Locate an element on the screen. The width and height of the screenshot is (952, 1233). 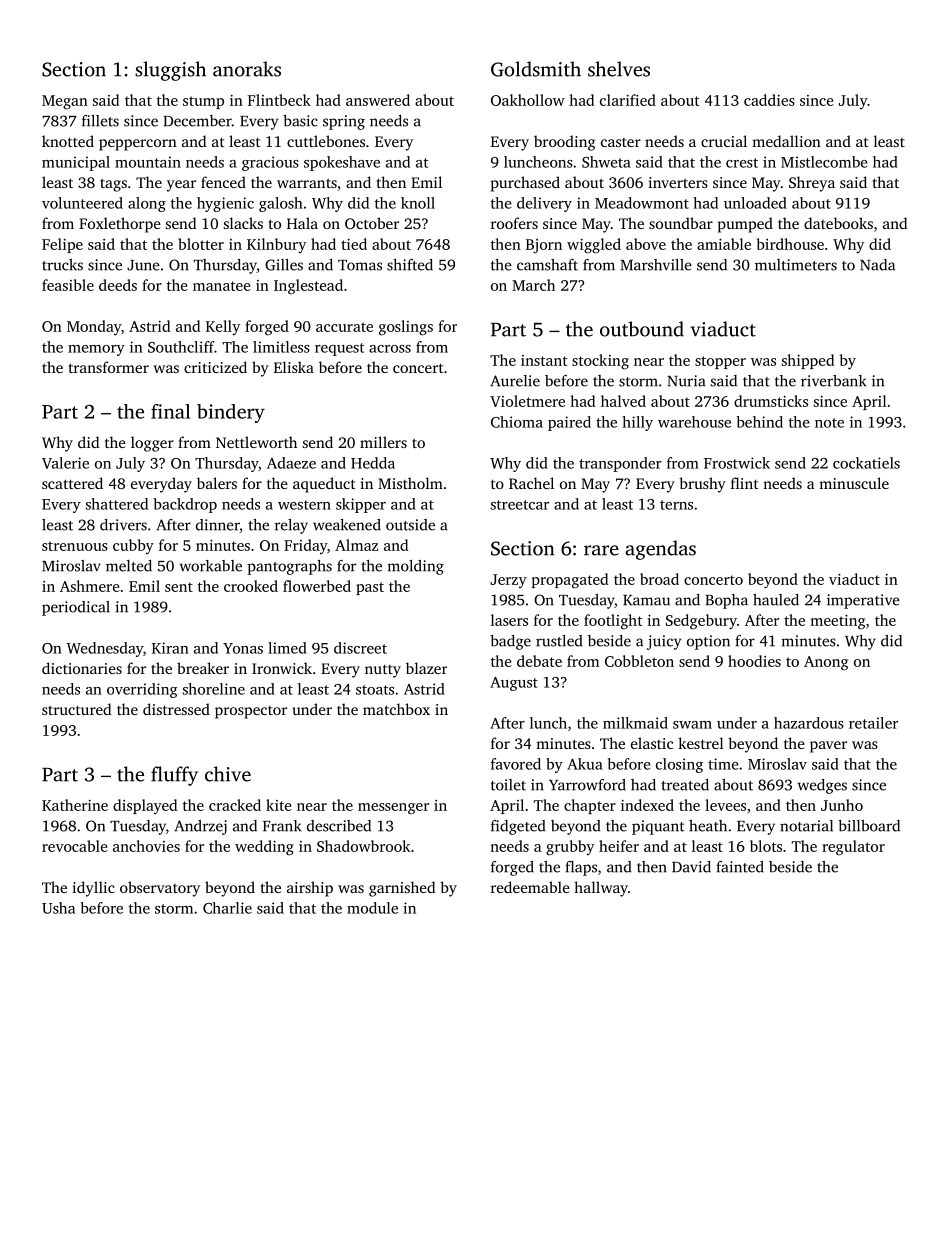
revocable is located at coordinates (75, 846).
